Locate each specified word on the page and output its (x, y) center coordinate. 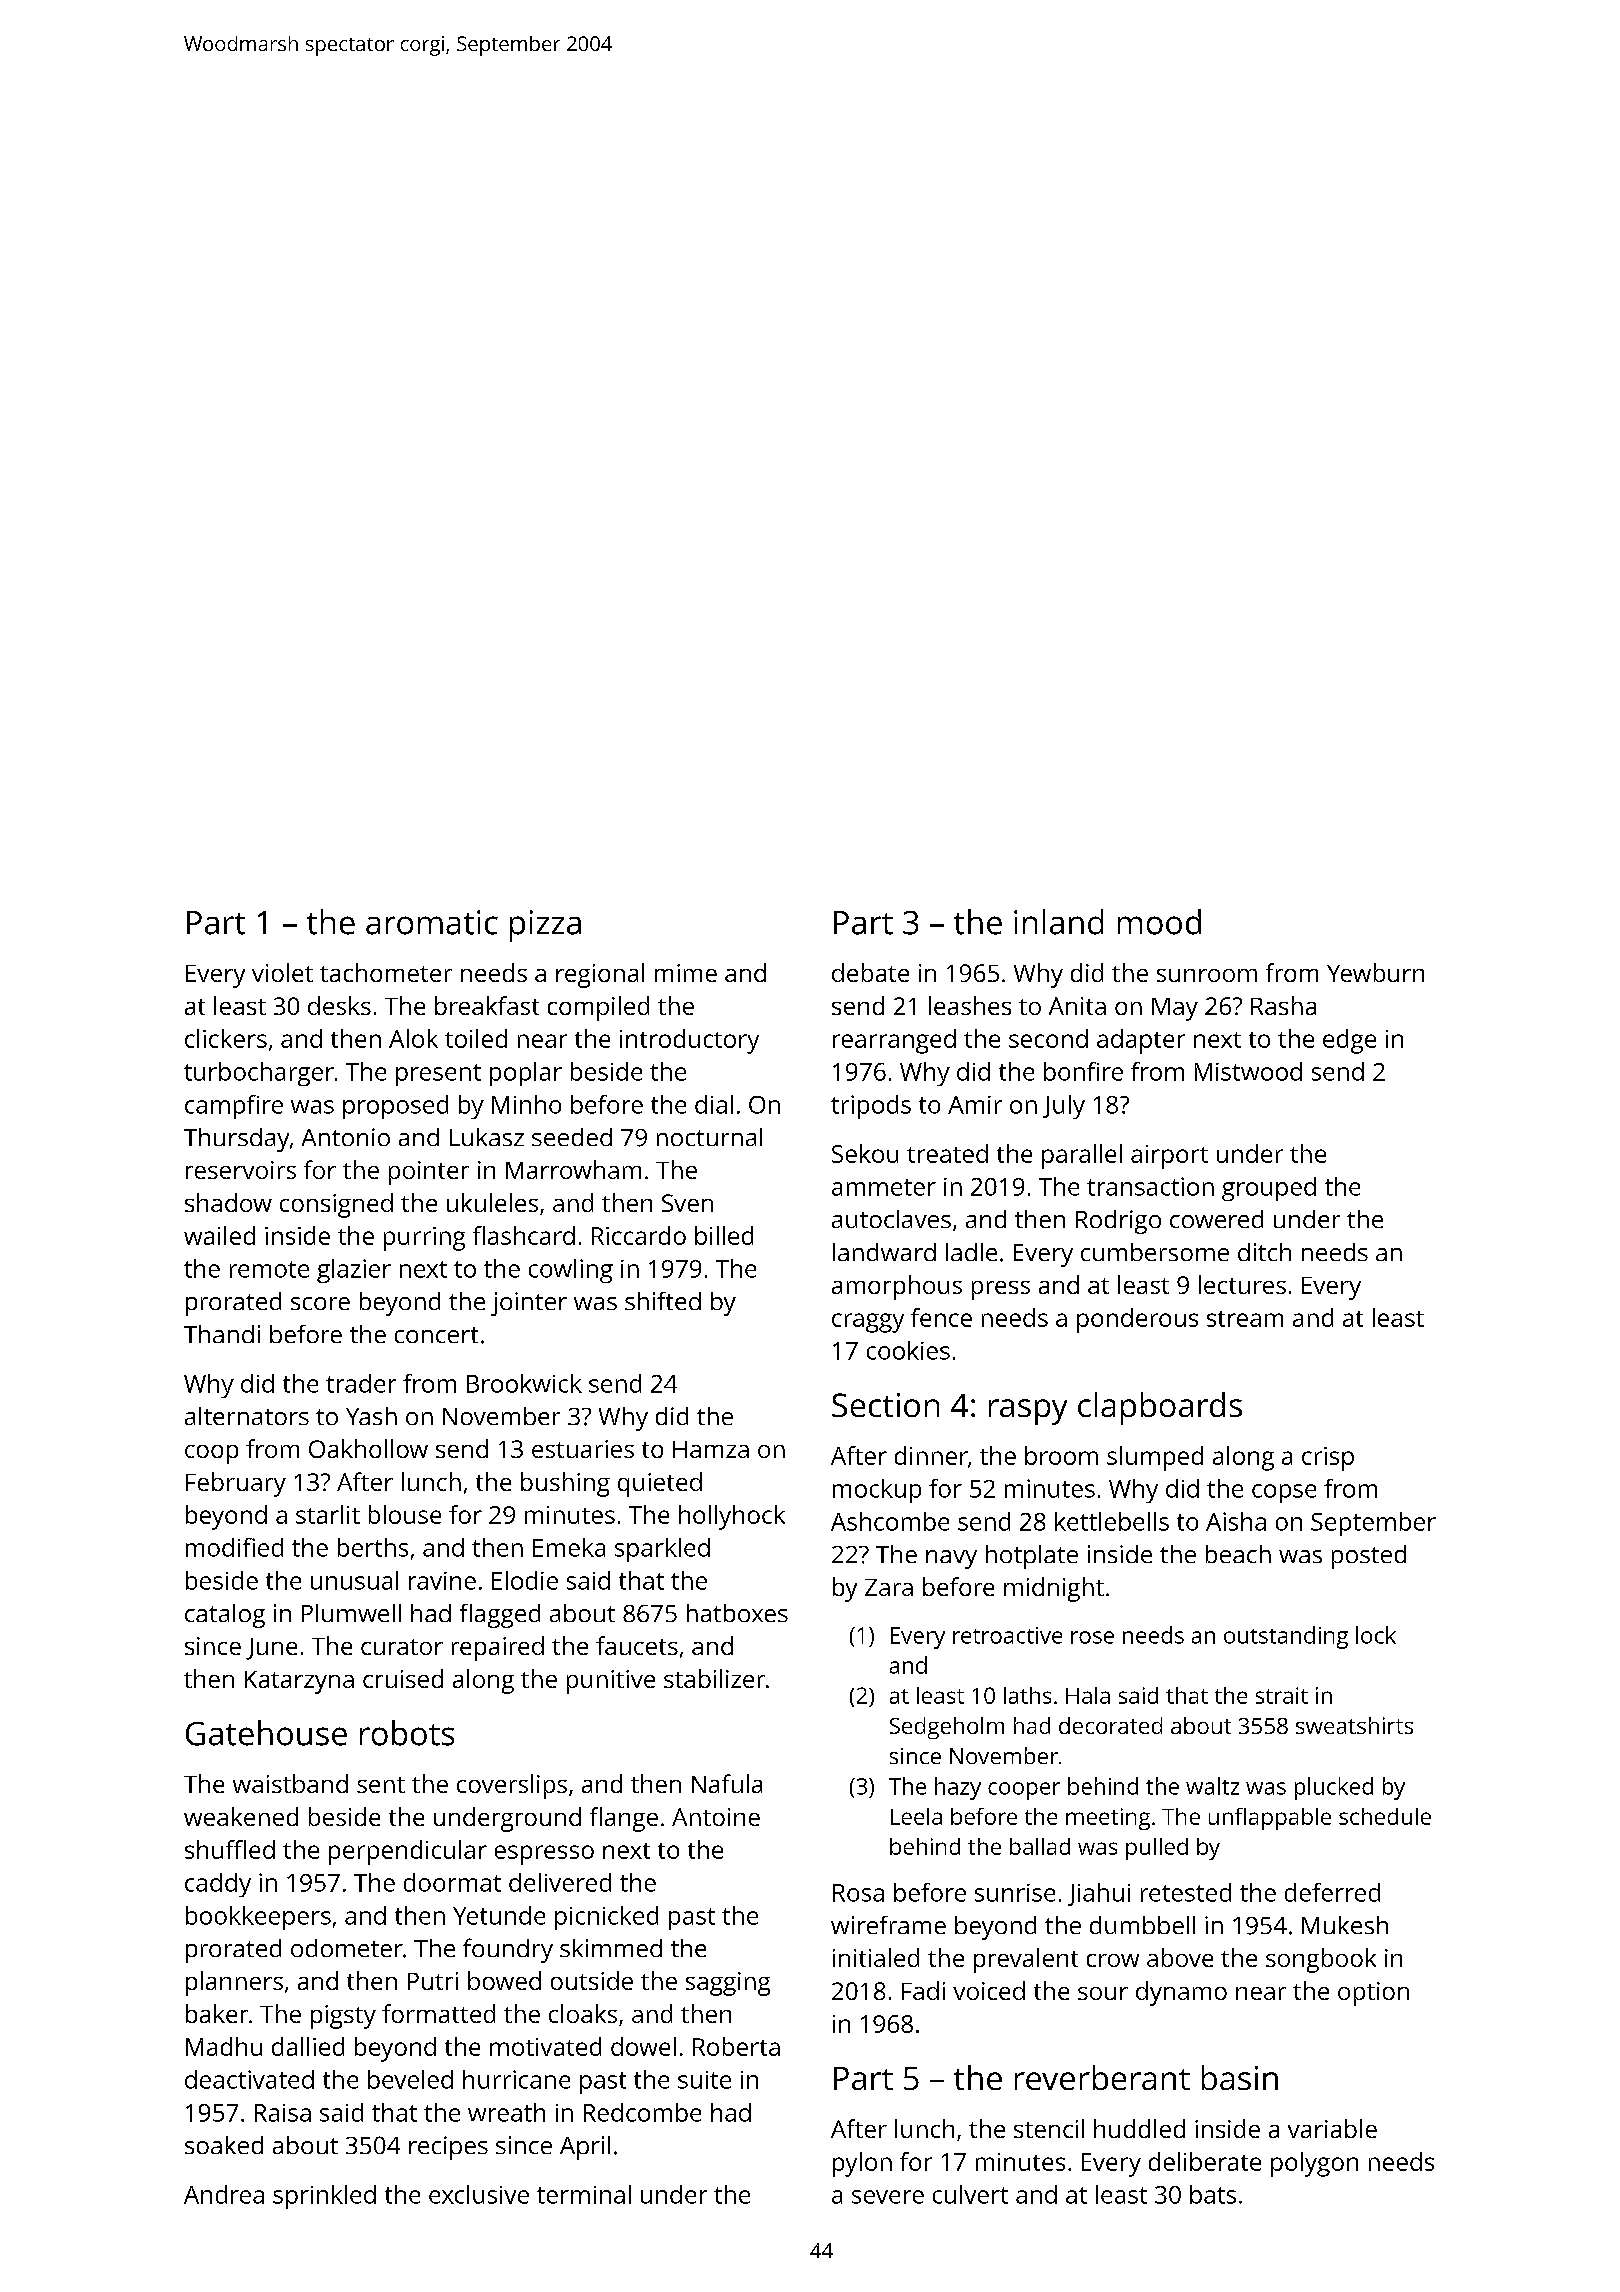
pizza (545, 926)
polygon (1314, 2164)
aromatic (432, 922)
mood (1159, 922)
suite (704, 2080)
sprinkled (324, 2197)
